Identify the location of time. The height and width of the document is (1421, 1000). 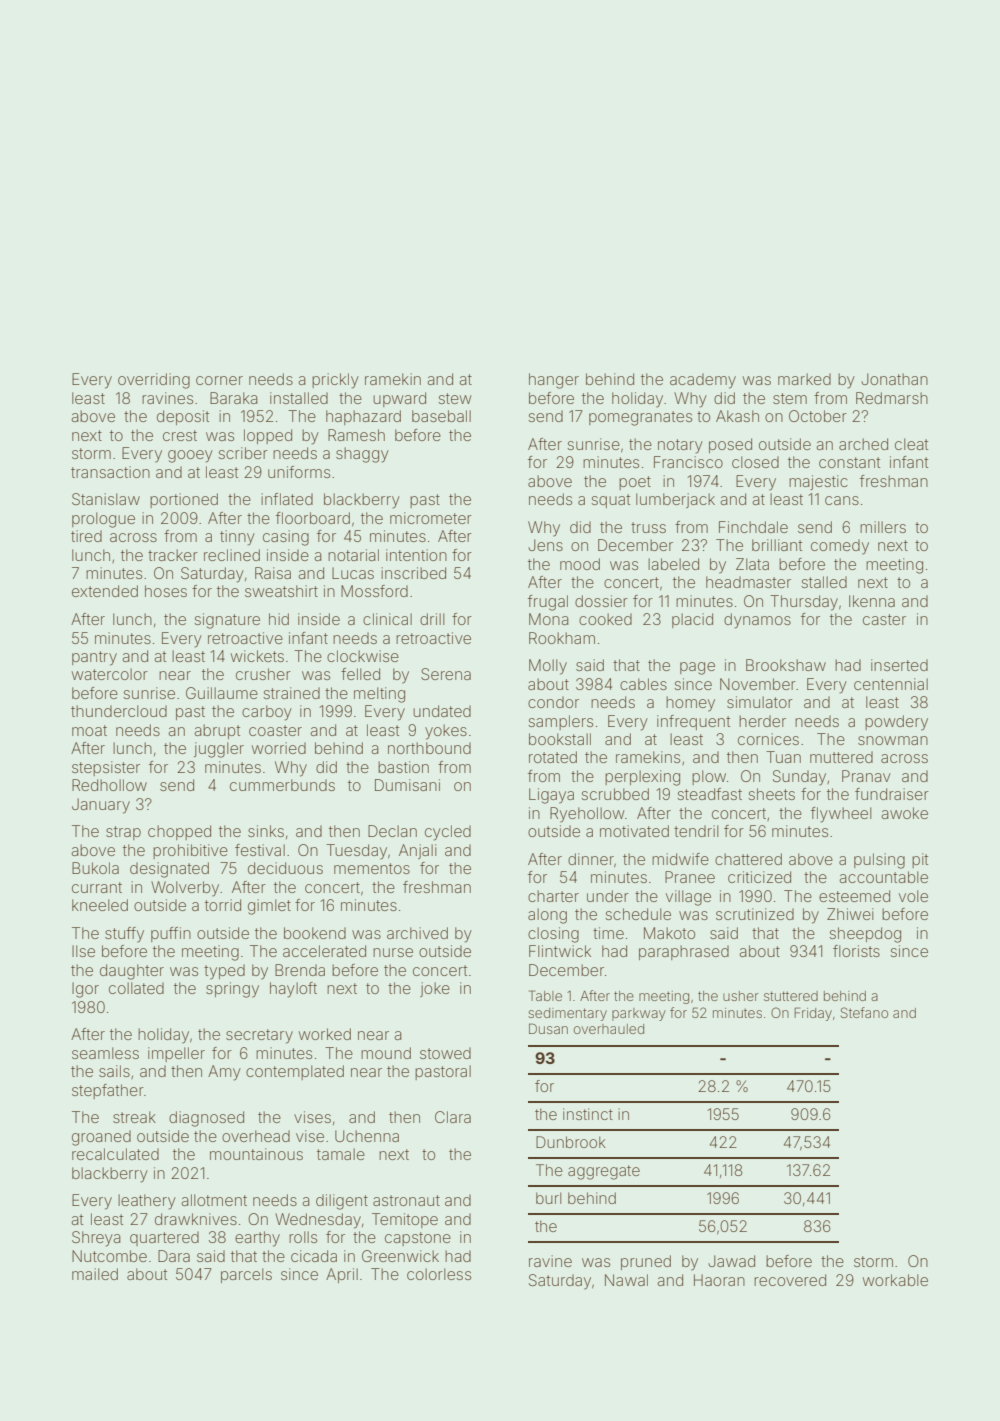
(608, 933).
